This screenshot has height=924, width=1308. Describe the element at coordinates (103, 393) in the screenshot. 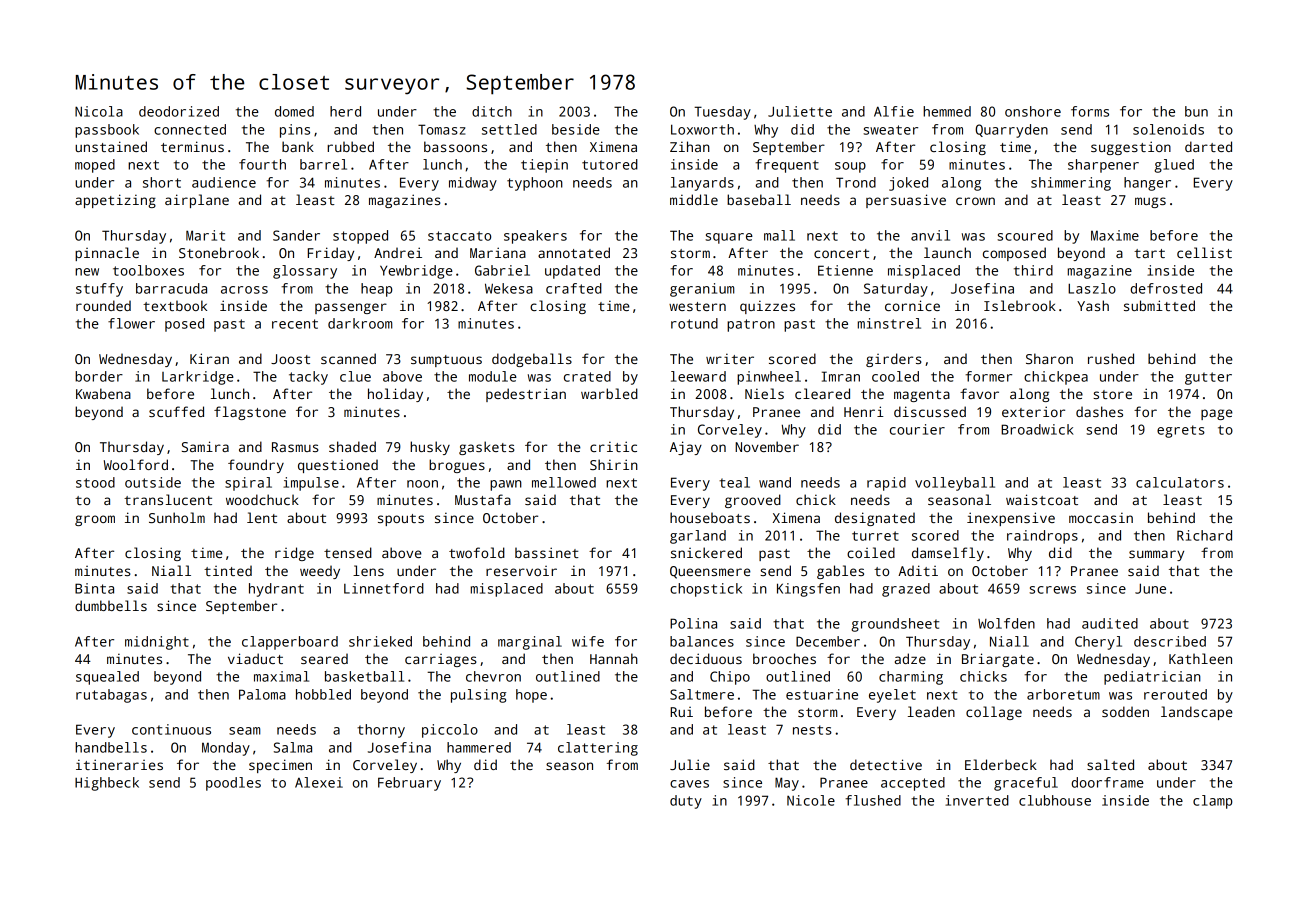

I see `Kwabena` at that location.
